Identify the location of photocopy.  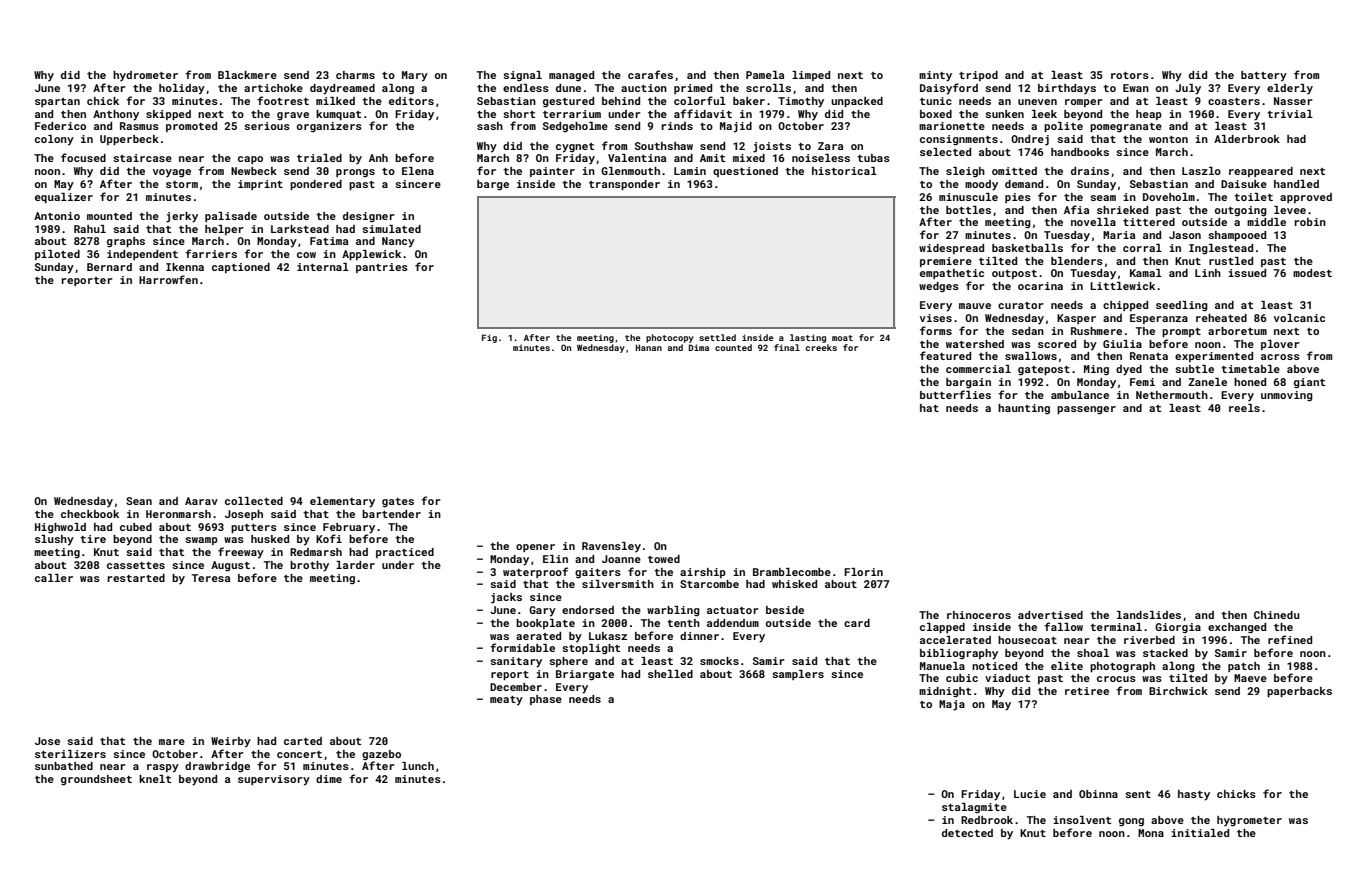
(670, 338).
